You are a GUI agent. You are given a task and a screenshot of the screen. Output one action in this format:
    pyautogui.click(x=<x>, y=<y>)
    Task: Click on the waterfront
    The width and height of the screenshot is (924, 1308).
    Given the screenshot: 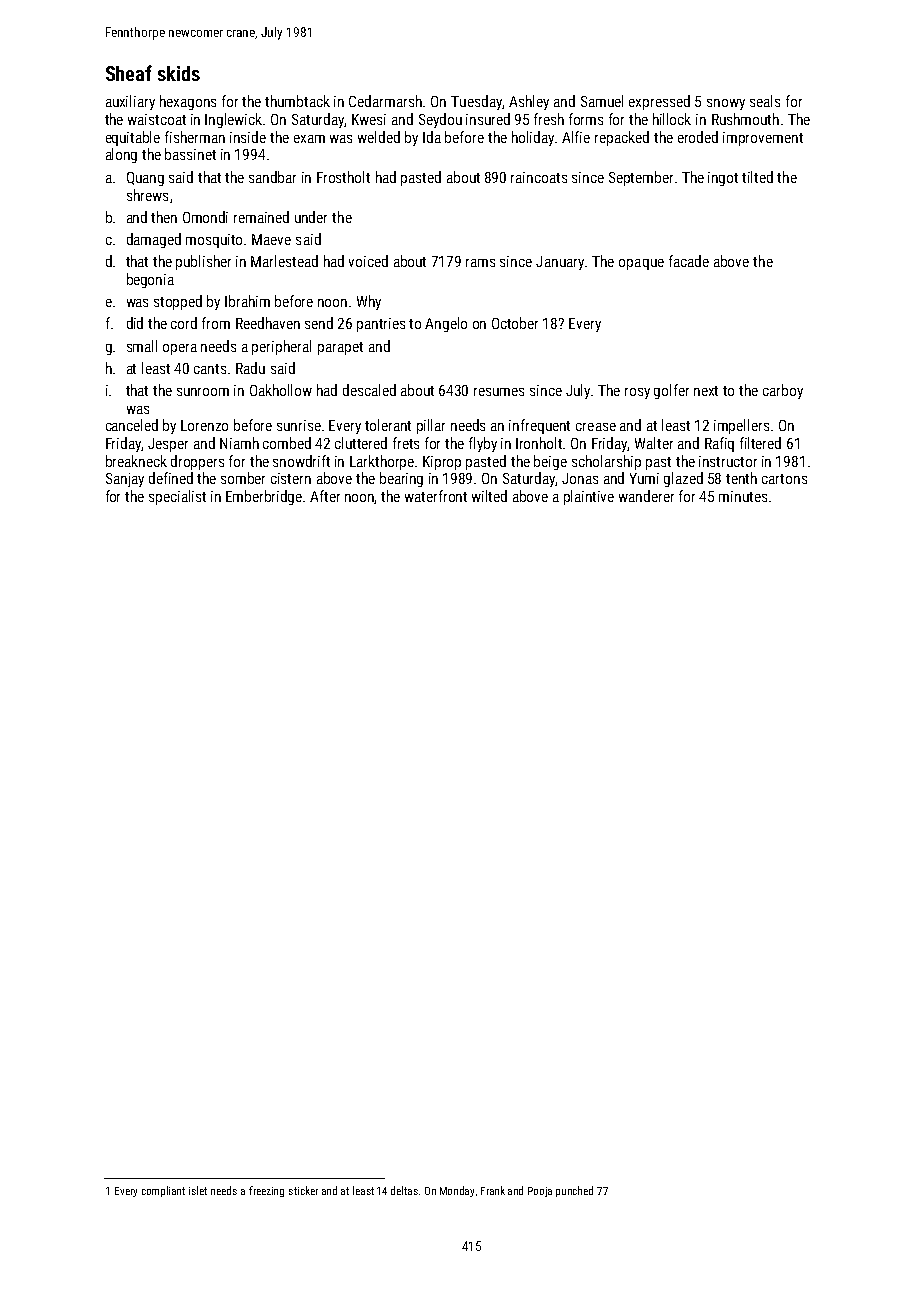 What is the action you would take?
    pyautogui.click(x=436, y=496)
